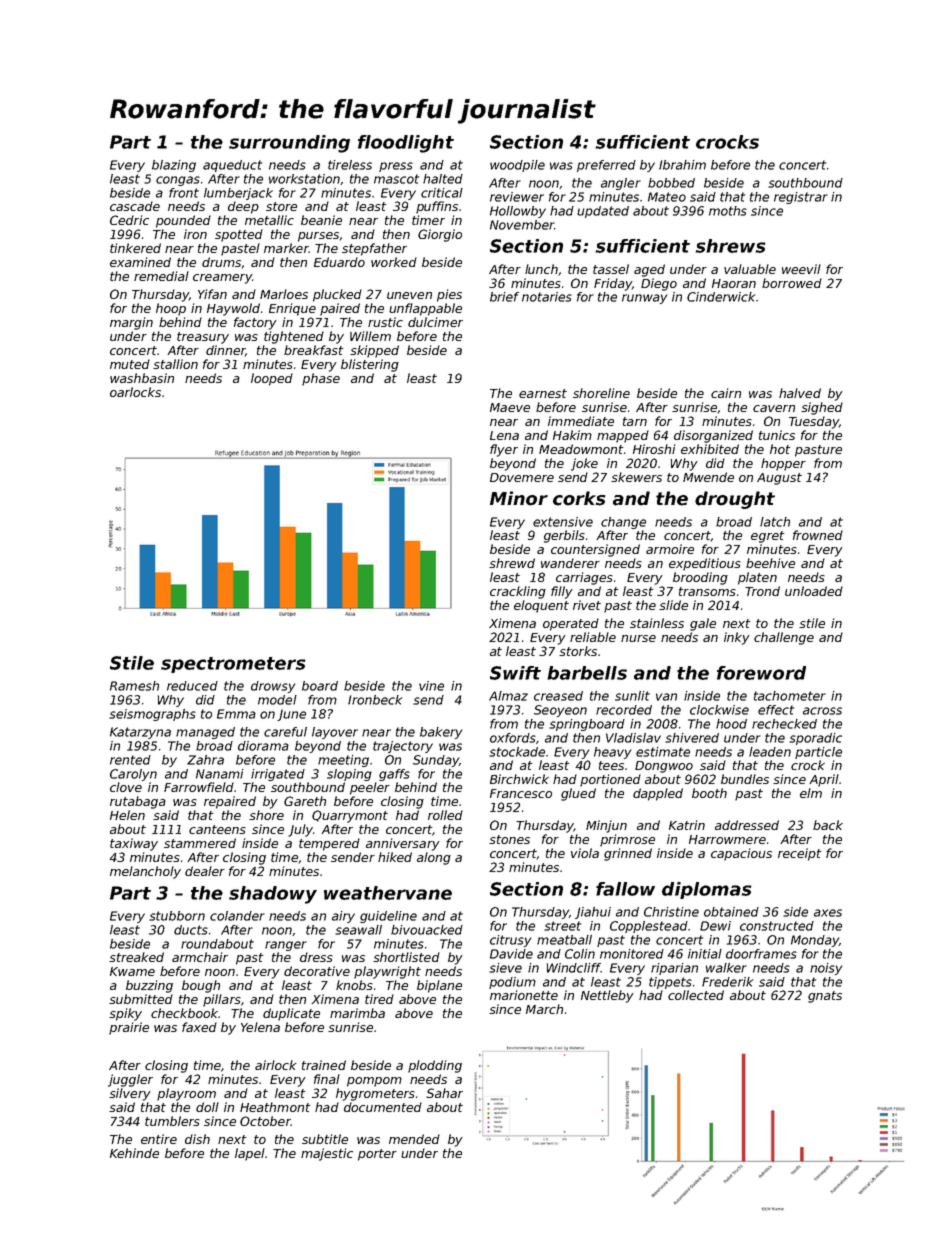  What do you see at coordinates (174, 166) in the screenshot?
I see `blazing` at bounding box center [174, 166].
